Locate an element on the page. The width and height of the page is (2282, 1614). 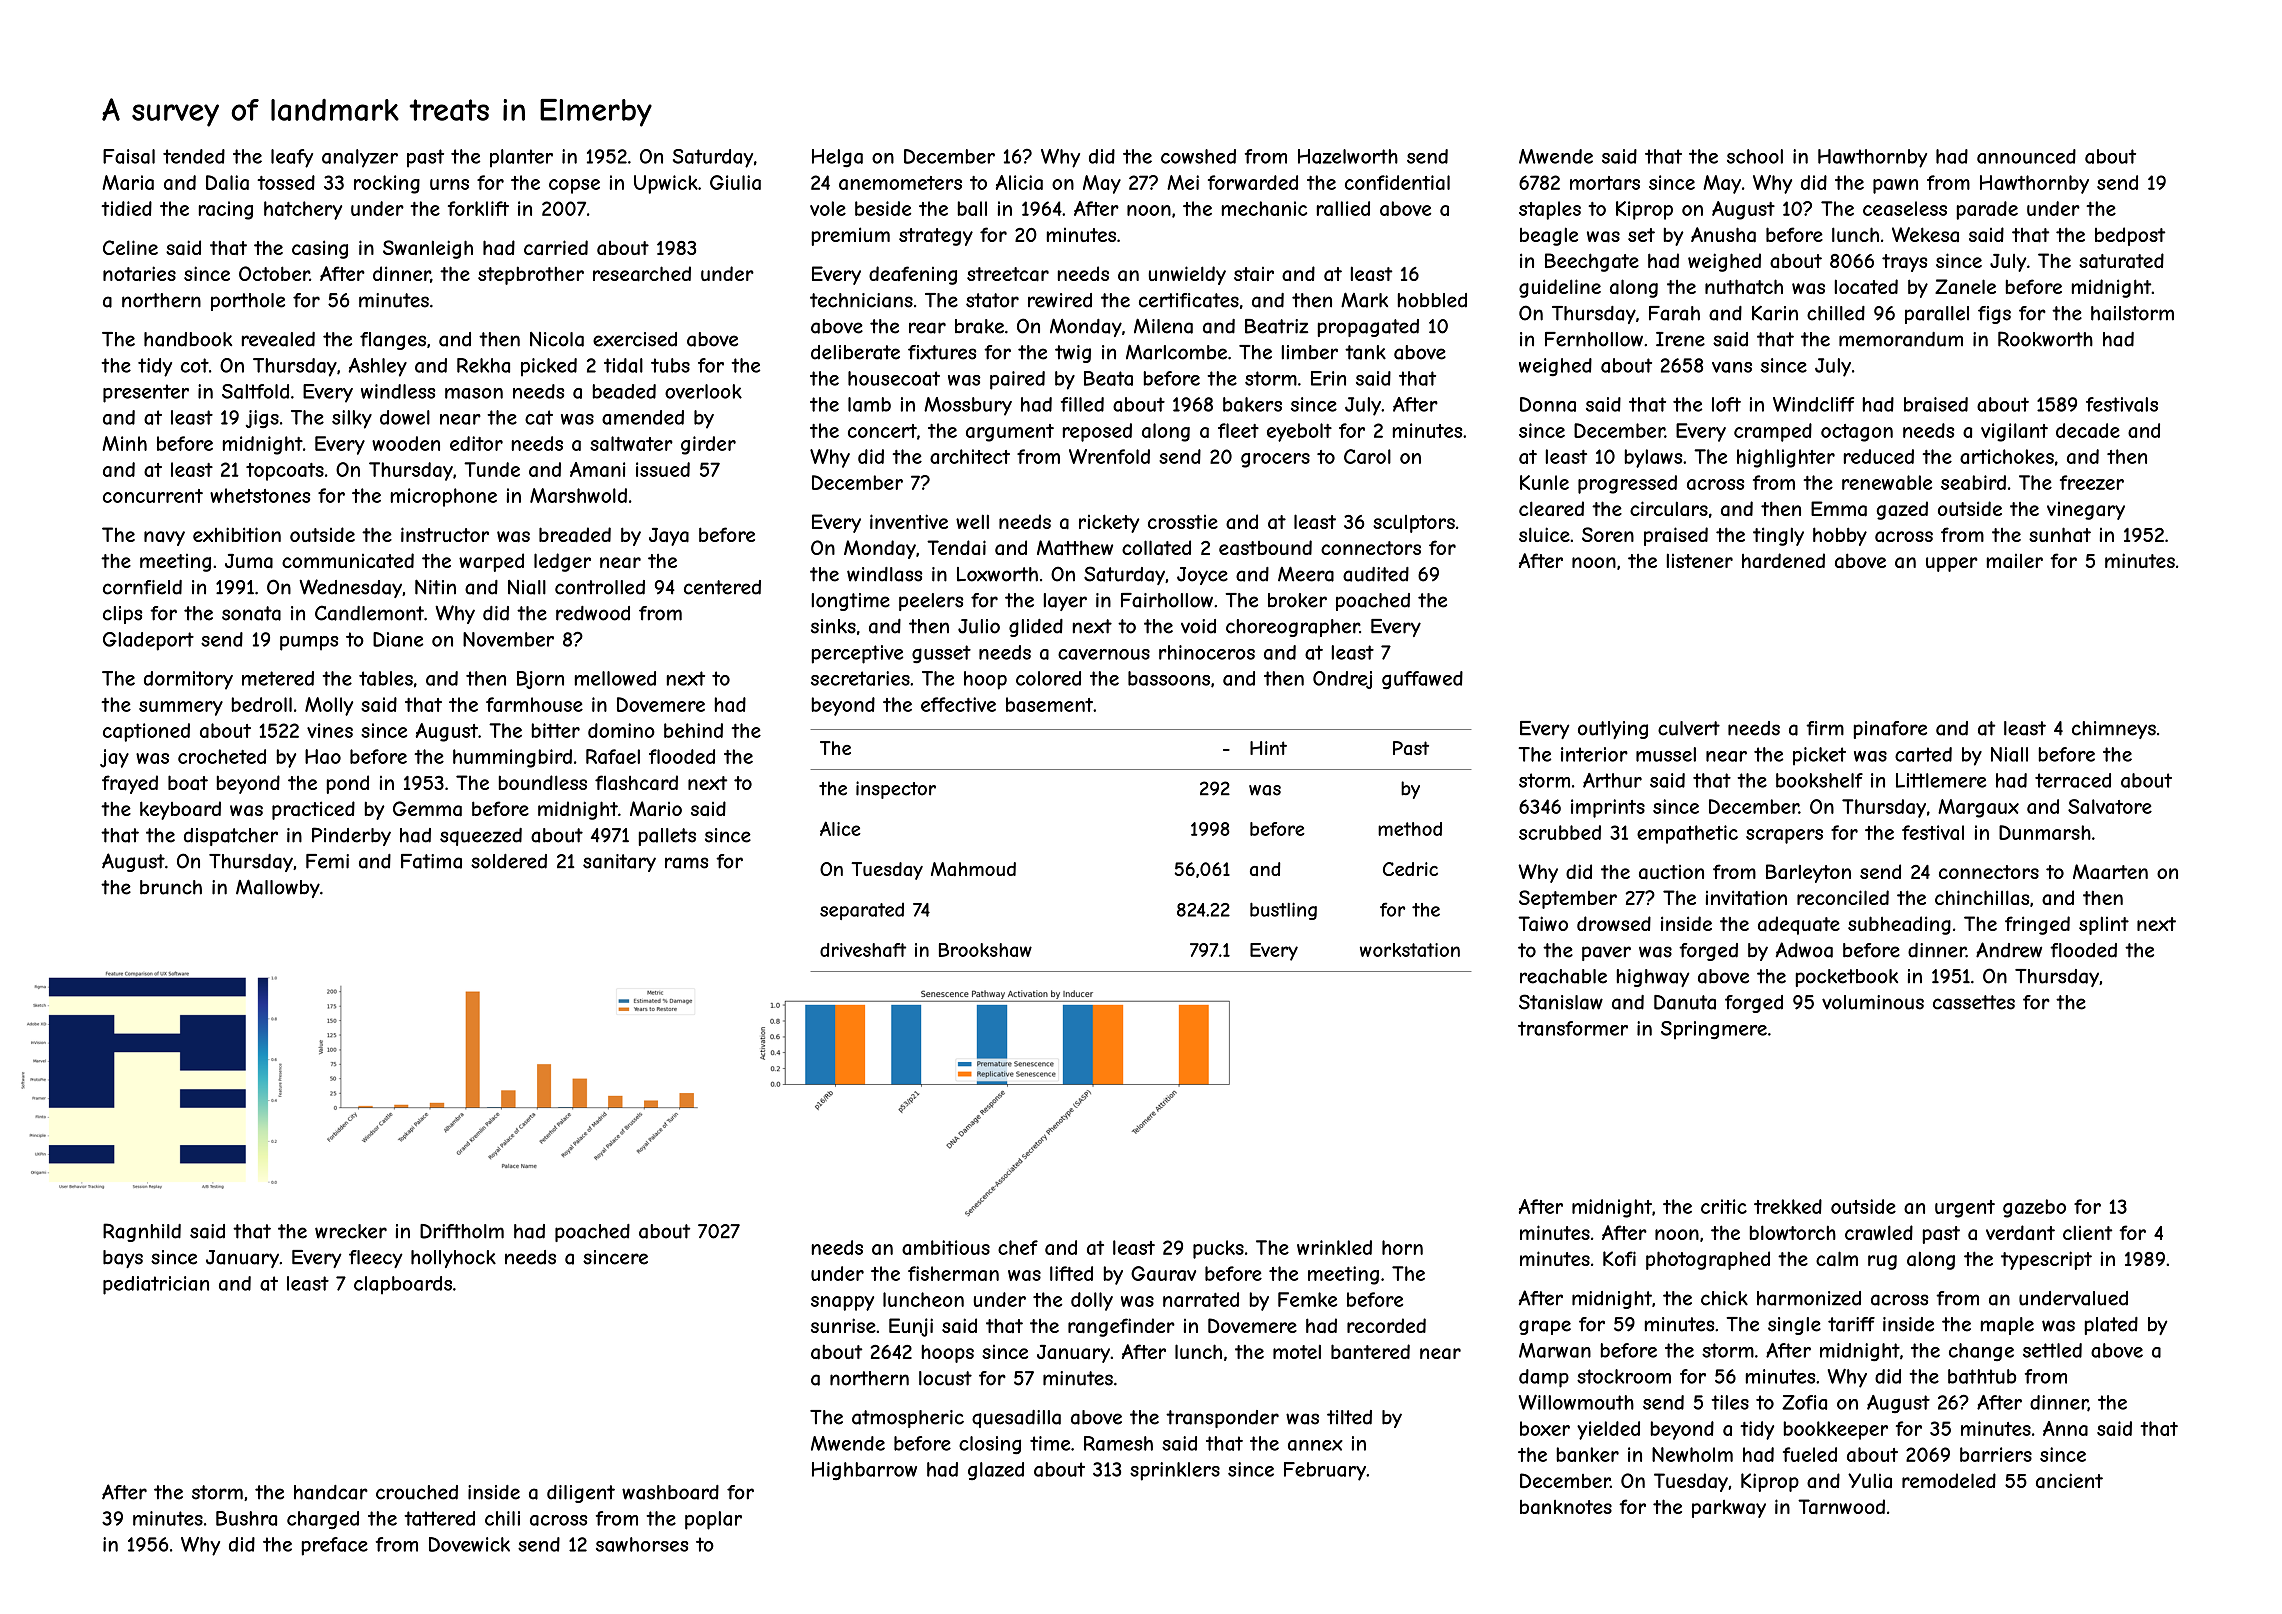
Helga is located at coordinates (837, 158).
